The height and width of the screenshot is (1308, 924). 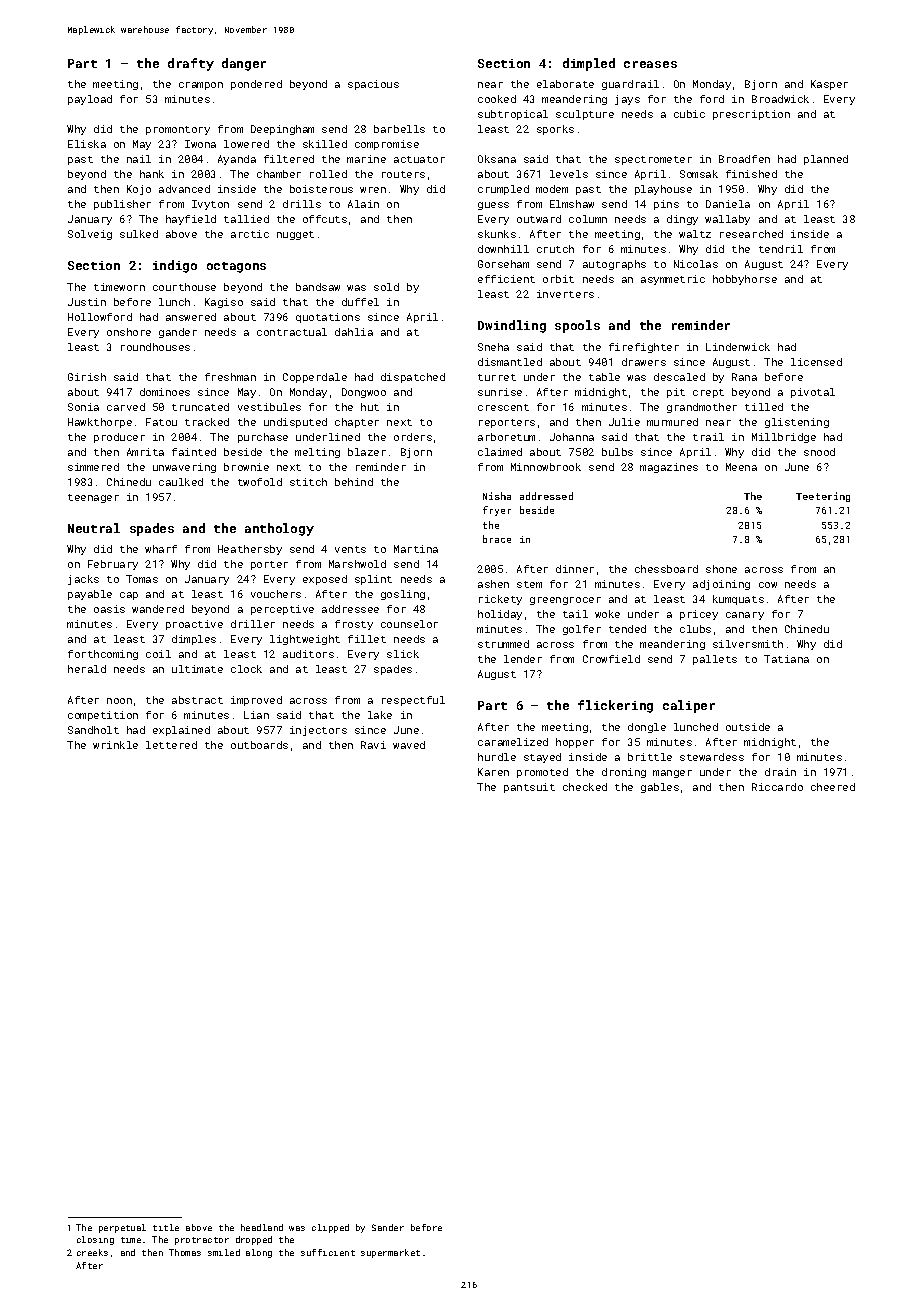 What do you see at coordinates (185, 1252) in the screenshot?
I see `Thomas` at bounding box center [185, 1252].
